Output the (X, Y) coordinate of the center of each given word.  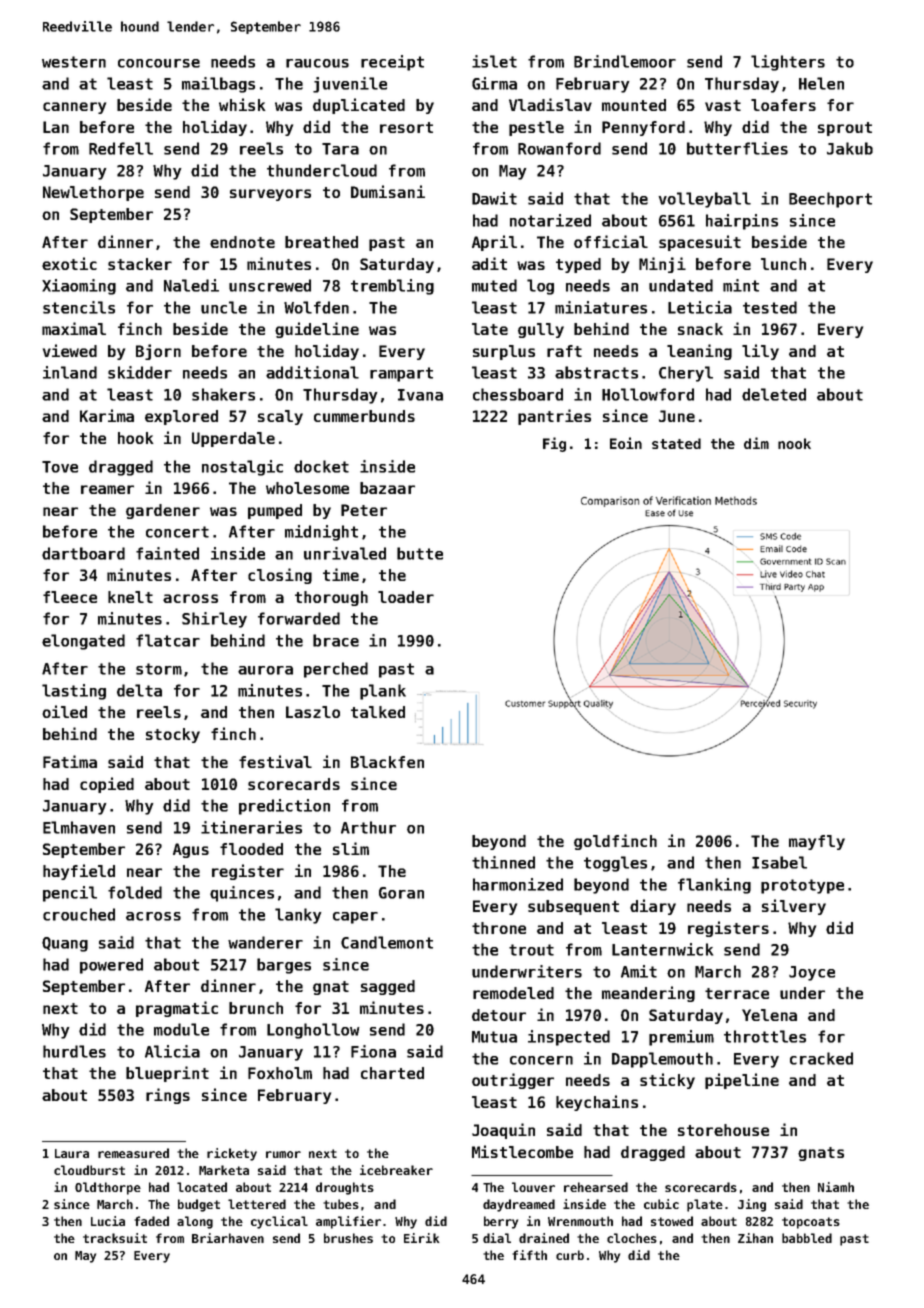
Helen (821, 83)
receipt (392, 63)
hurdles (74, 1051)
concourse (159, 63)
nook (794, 443)
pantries (554, 417)
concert (177, 532)
